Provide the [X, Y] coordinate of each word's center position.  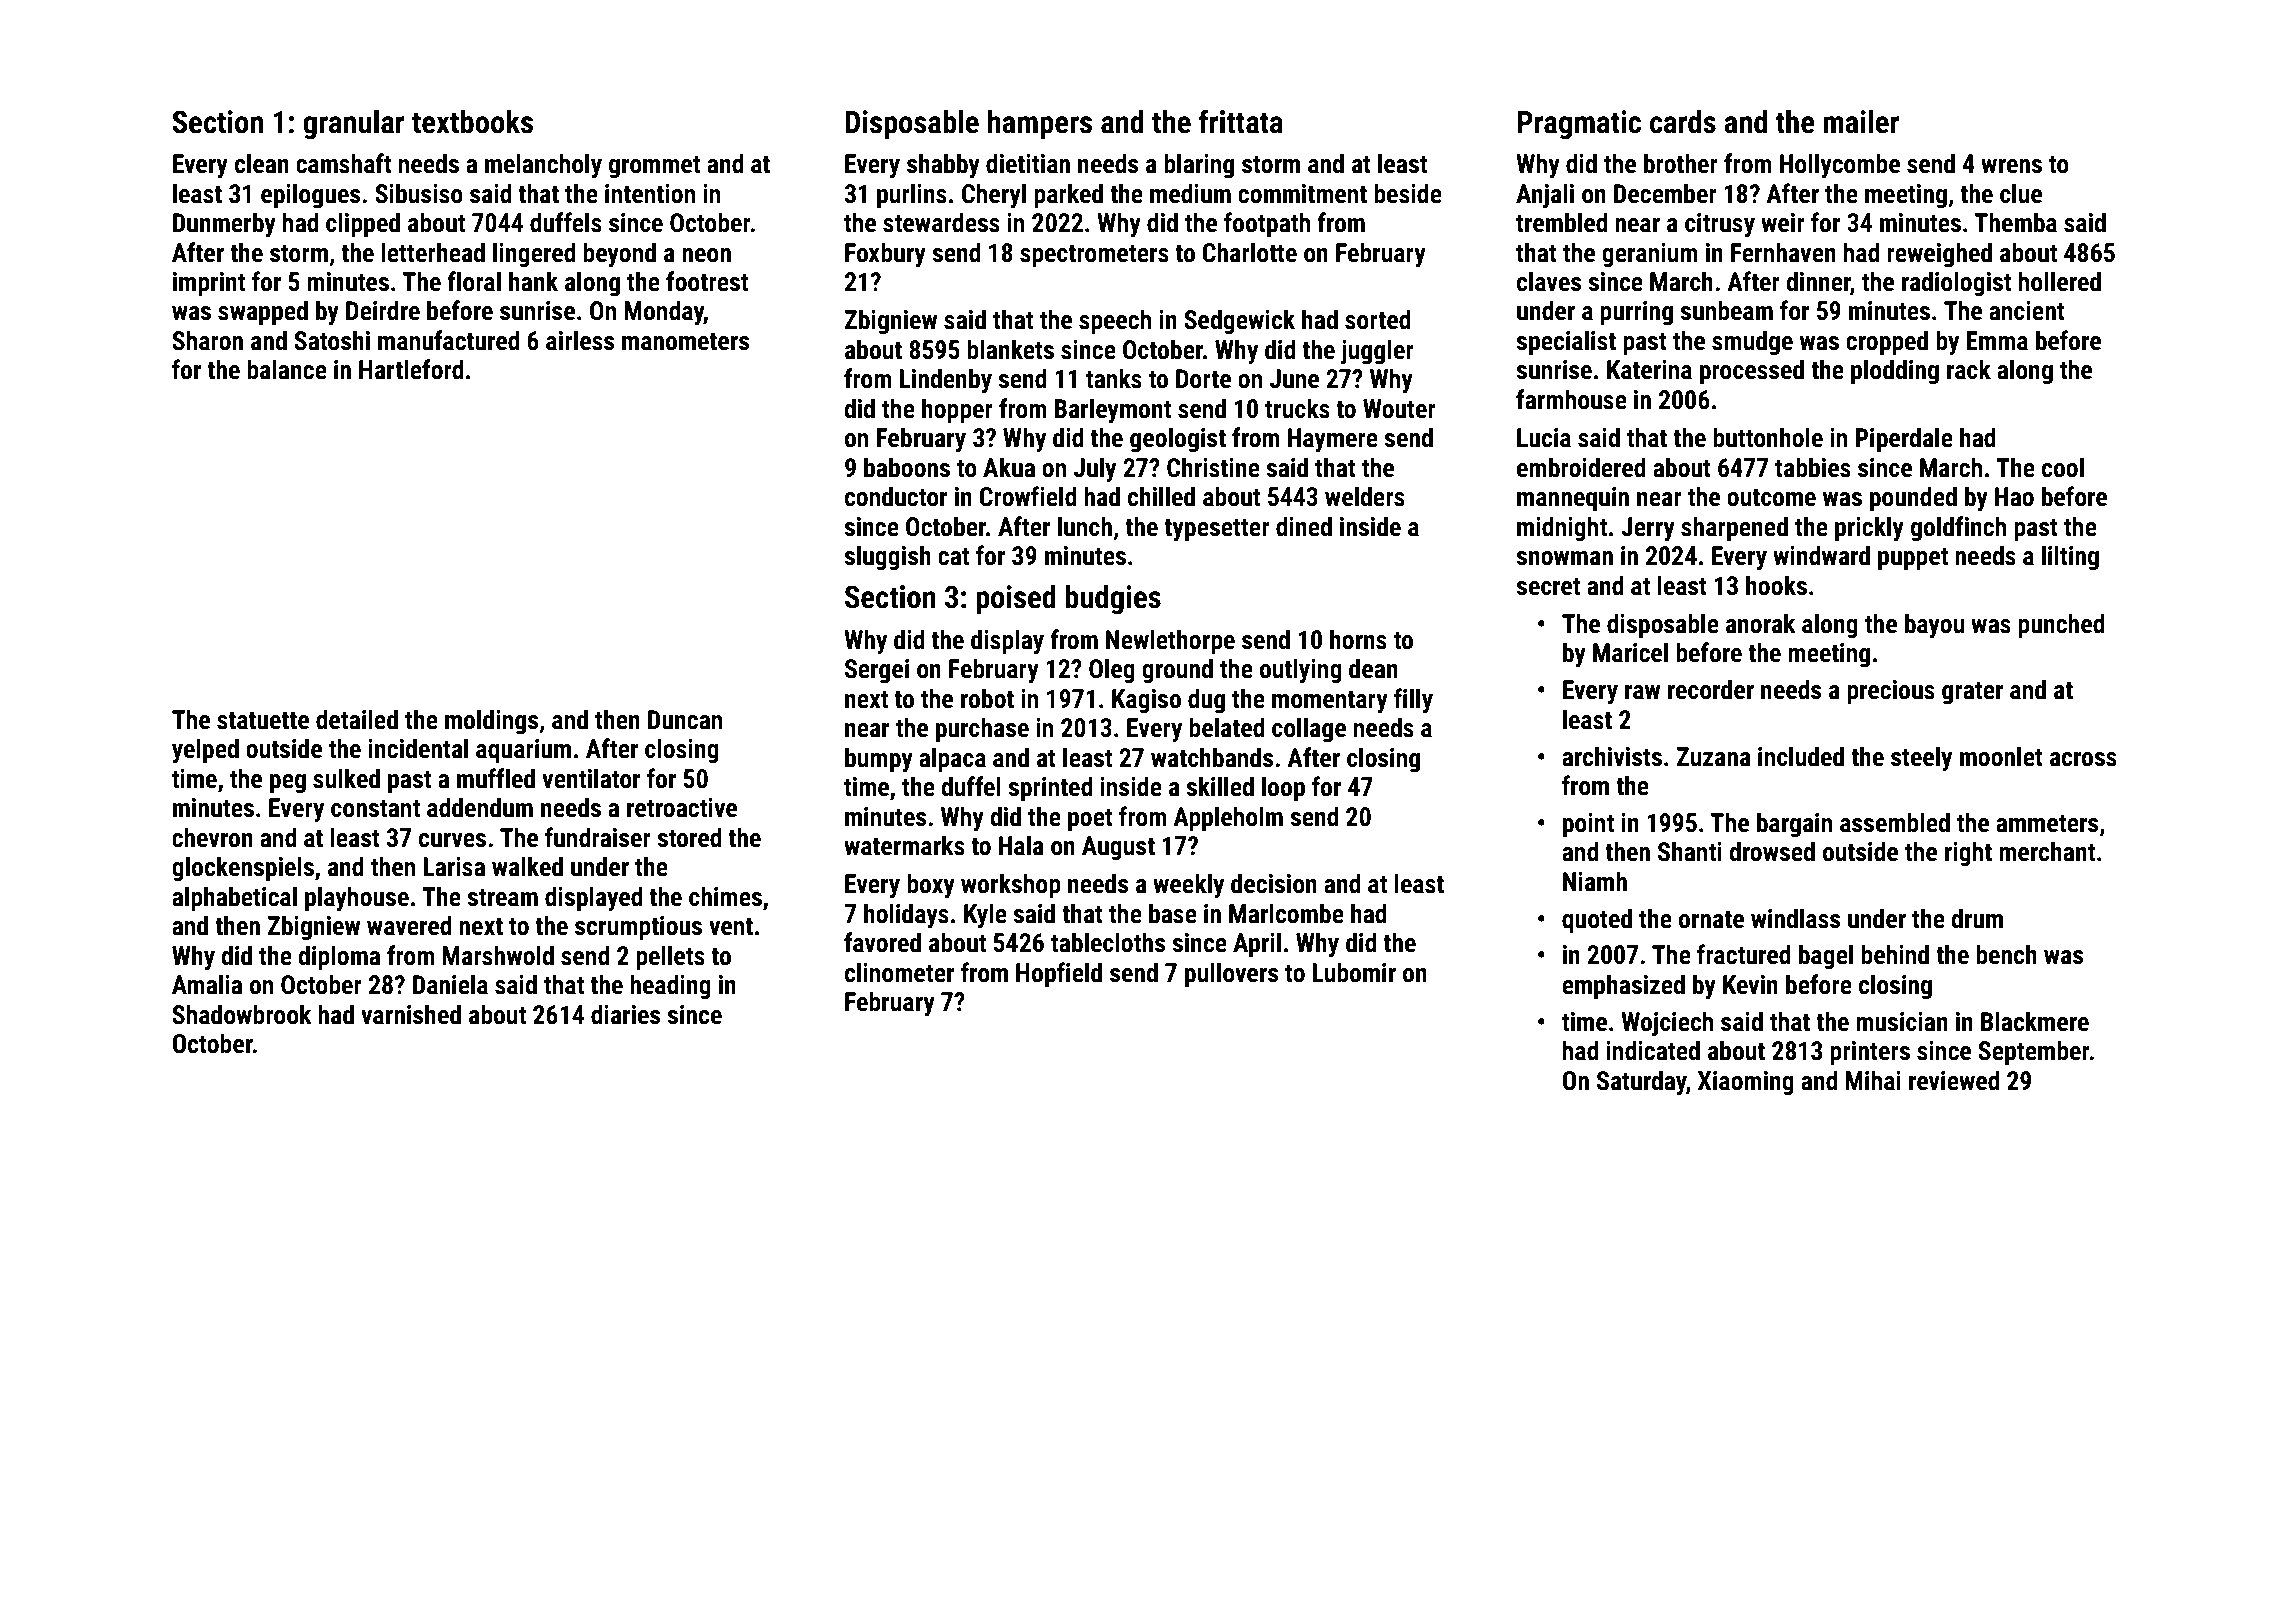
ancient [2027, 311]
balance [287, 369]
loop [1283, 789]
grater [1972, 693]
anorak [1760, 623]
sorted [1378, 319]
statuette [263, 721]
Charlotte [1249, 252]
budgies [1113, 600]
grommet [654, 167]
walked [527, 866]
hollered [2060, 281]
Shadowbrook [241, 1014]
